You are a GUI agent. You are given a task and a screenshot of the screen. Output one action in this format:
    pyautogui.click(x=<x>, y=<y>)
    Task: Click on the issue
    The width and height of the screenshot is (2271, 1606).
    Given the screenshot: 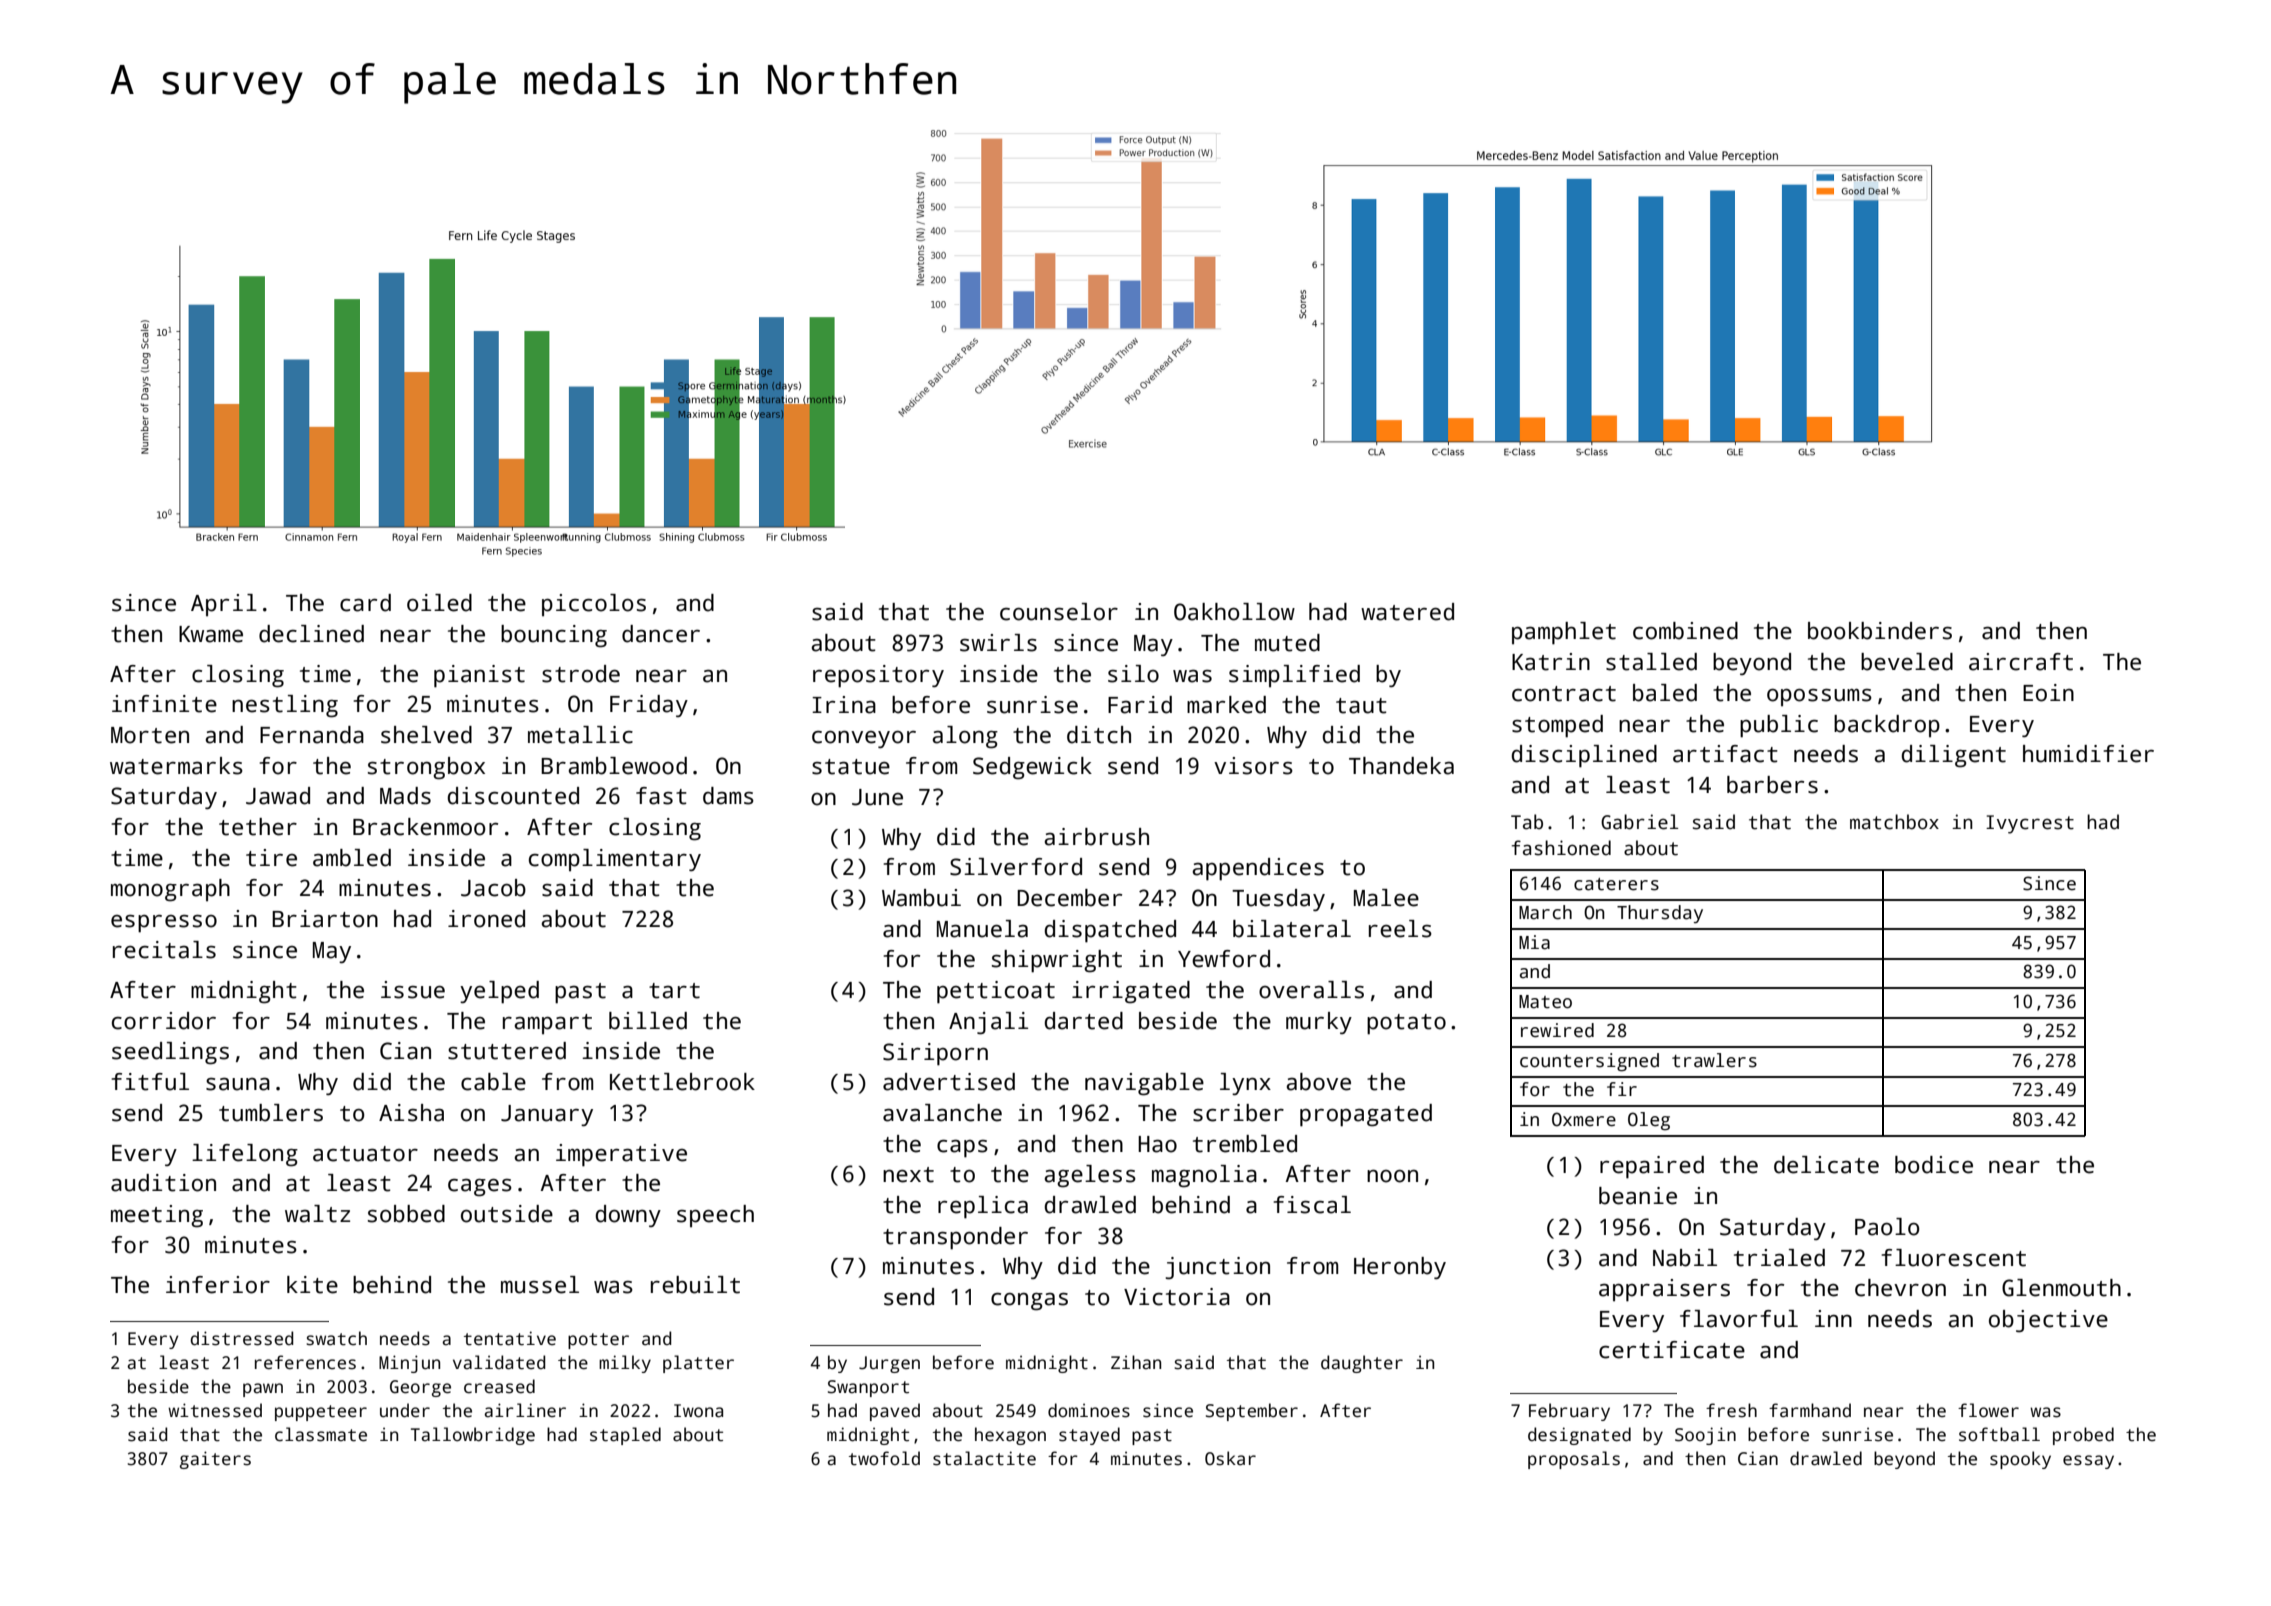 What is the action you would take?
    pyautogui.click(x=413, y=990)
